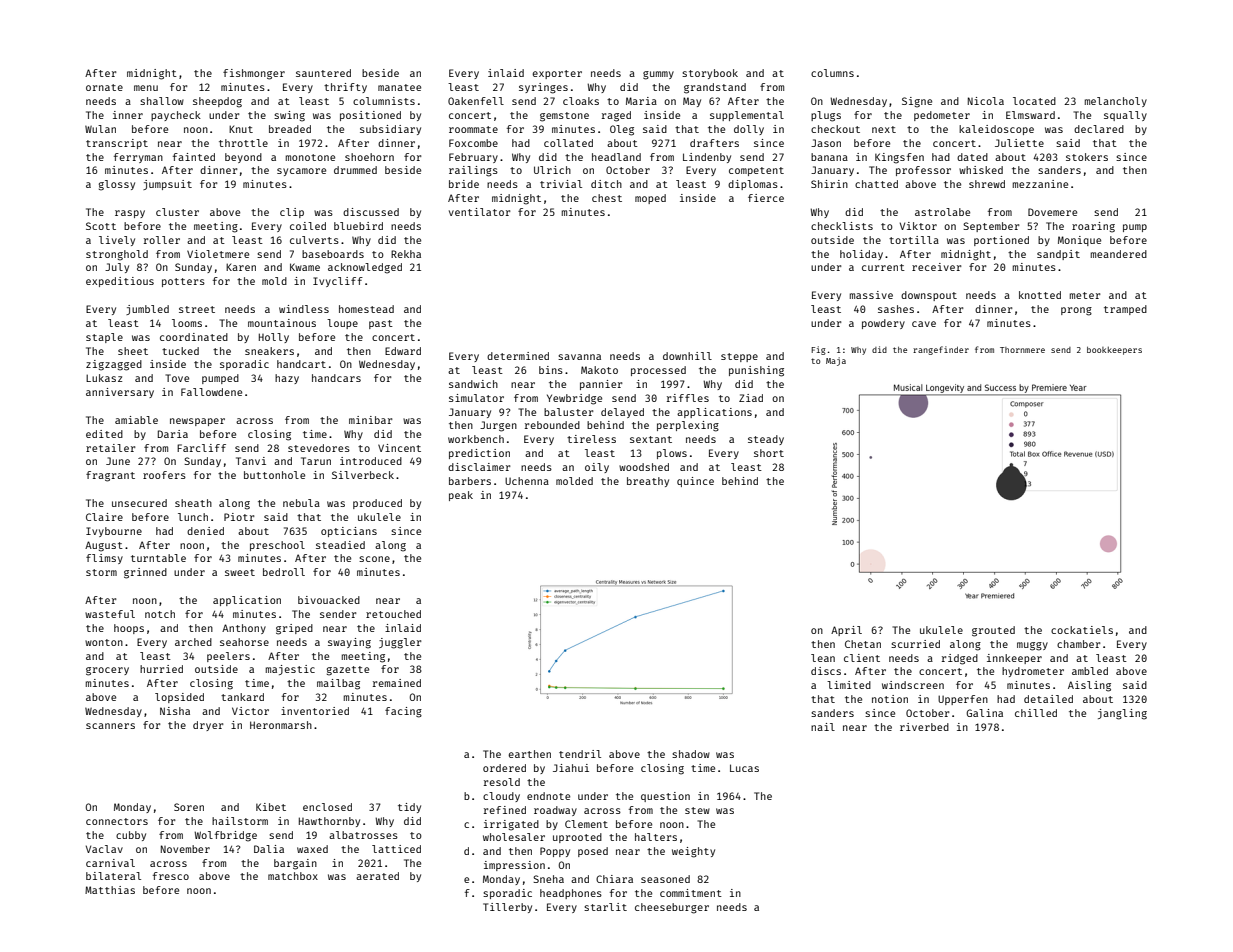  What do you see at coordinates (1119, 254) in the screenshot?
I see `meandered` at bounding box center [1119, 254].
